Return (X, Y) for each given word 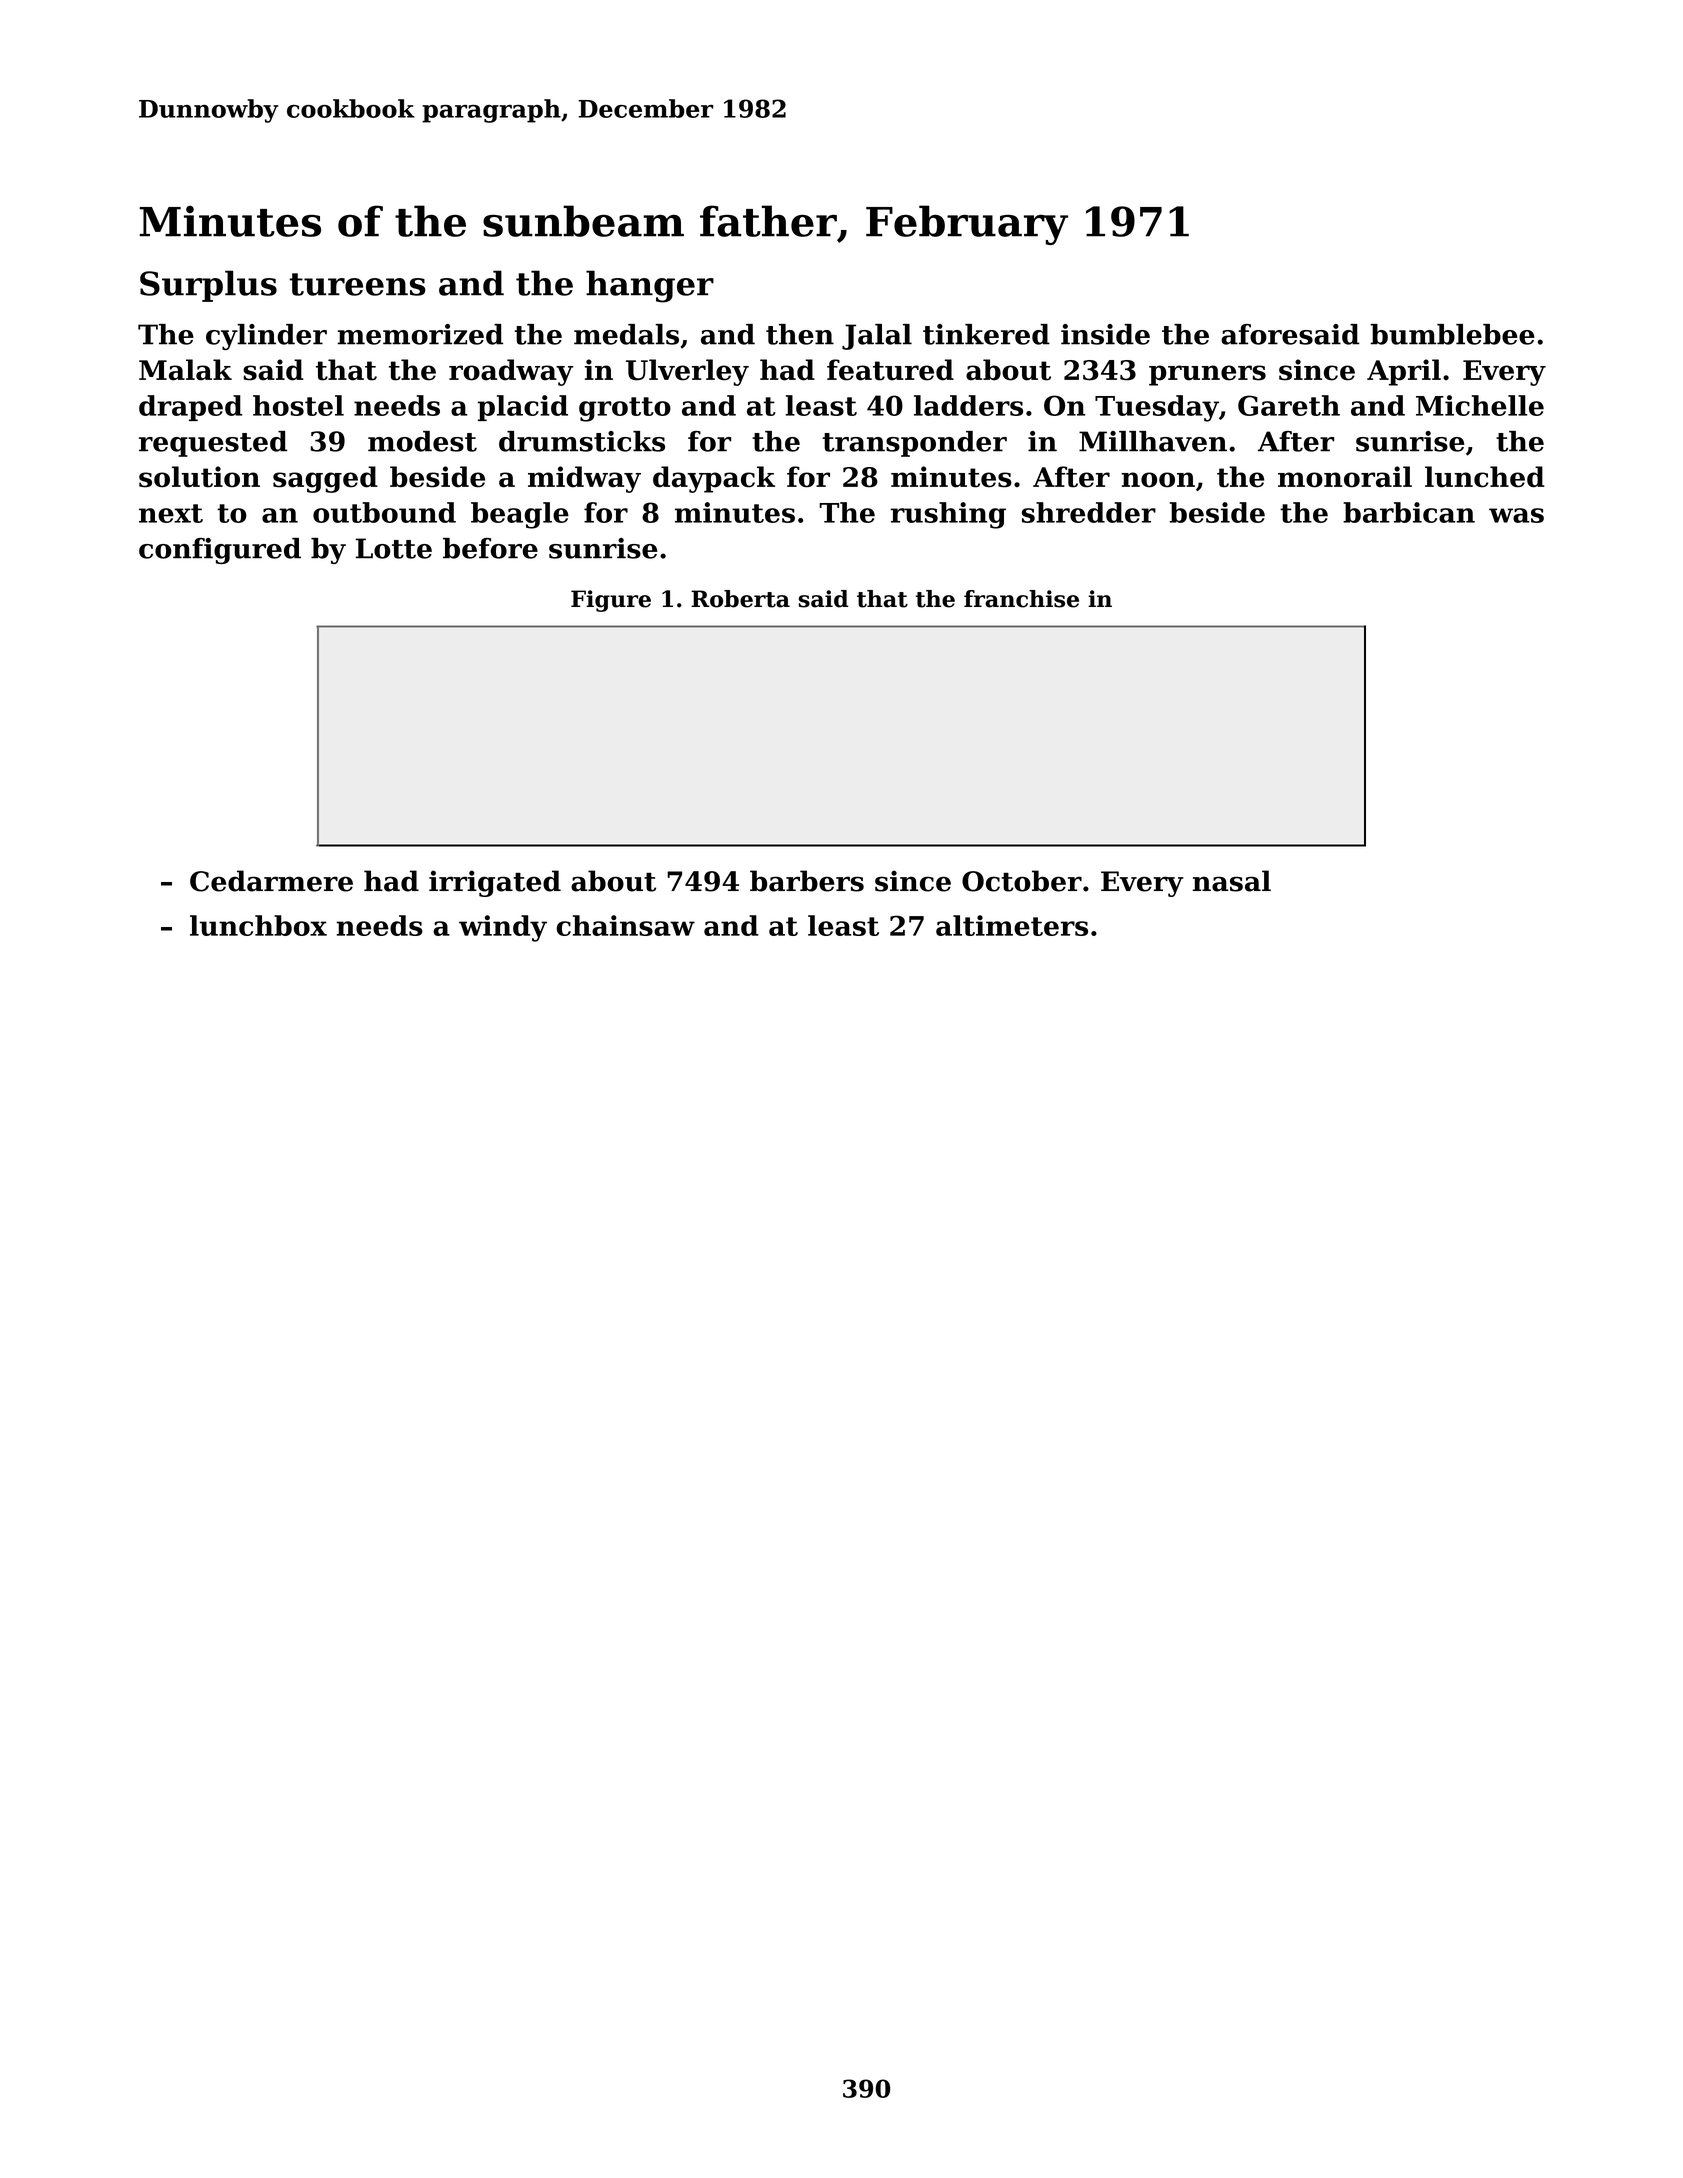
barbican (1409, 512)
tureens (357, 284)
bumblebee (1452, 334)
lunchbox (258, 925)
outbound (384, 512)
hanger (650, 286)
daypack (714, 479)
